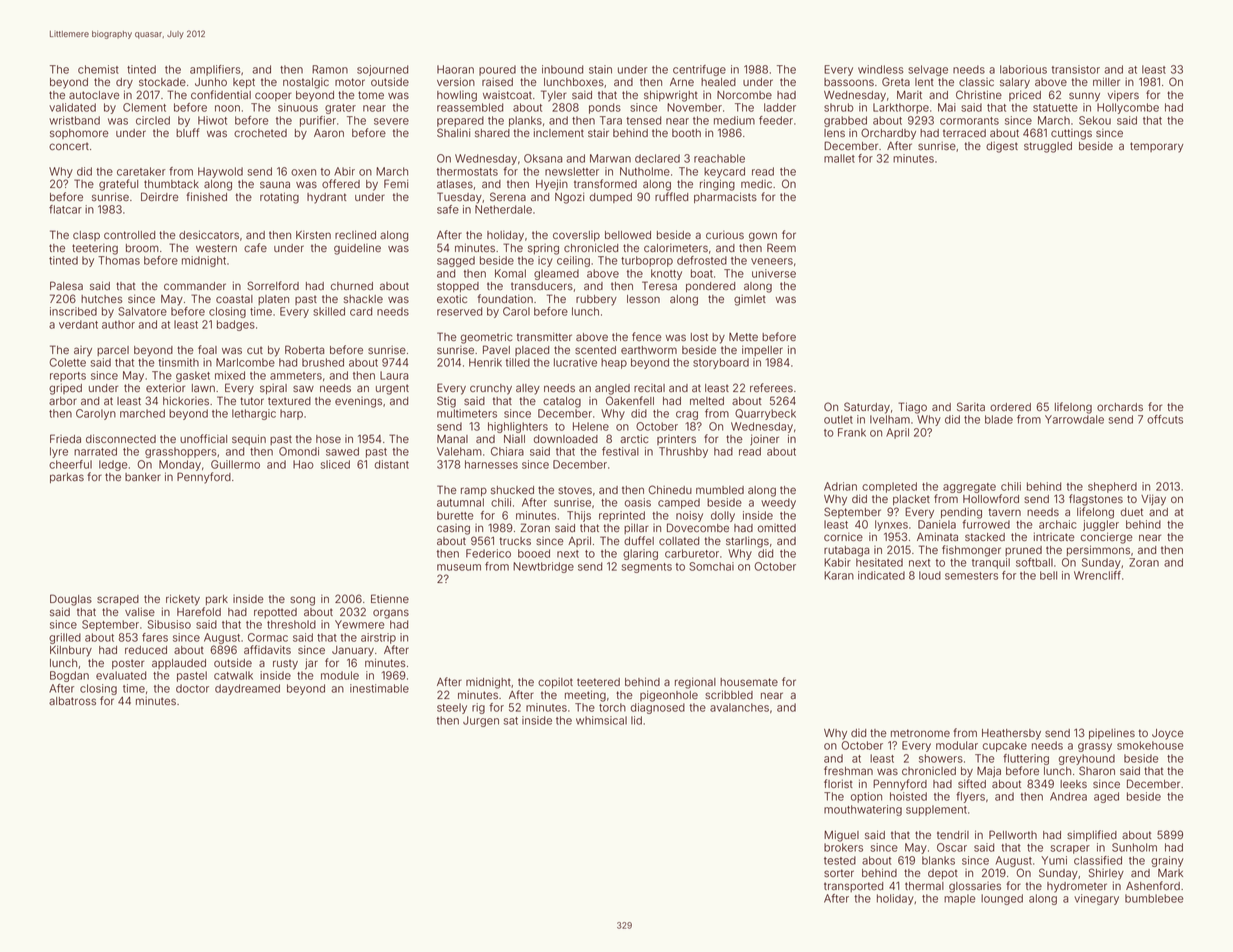 The height and width of the document is (952, 1233). What do you see at coordinates (72, 701) in the document?
I see `albatross` at bounding box center [72, 701].
